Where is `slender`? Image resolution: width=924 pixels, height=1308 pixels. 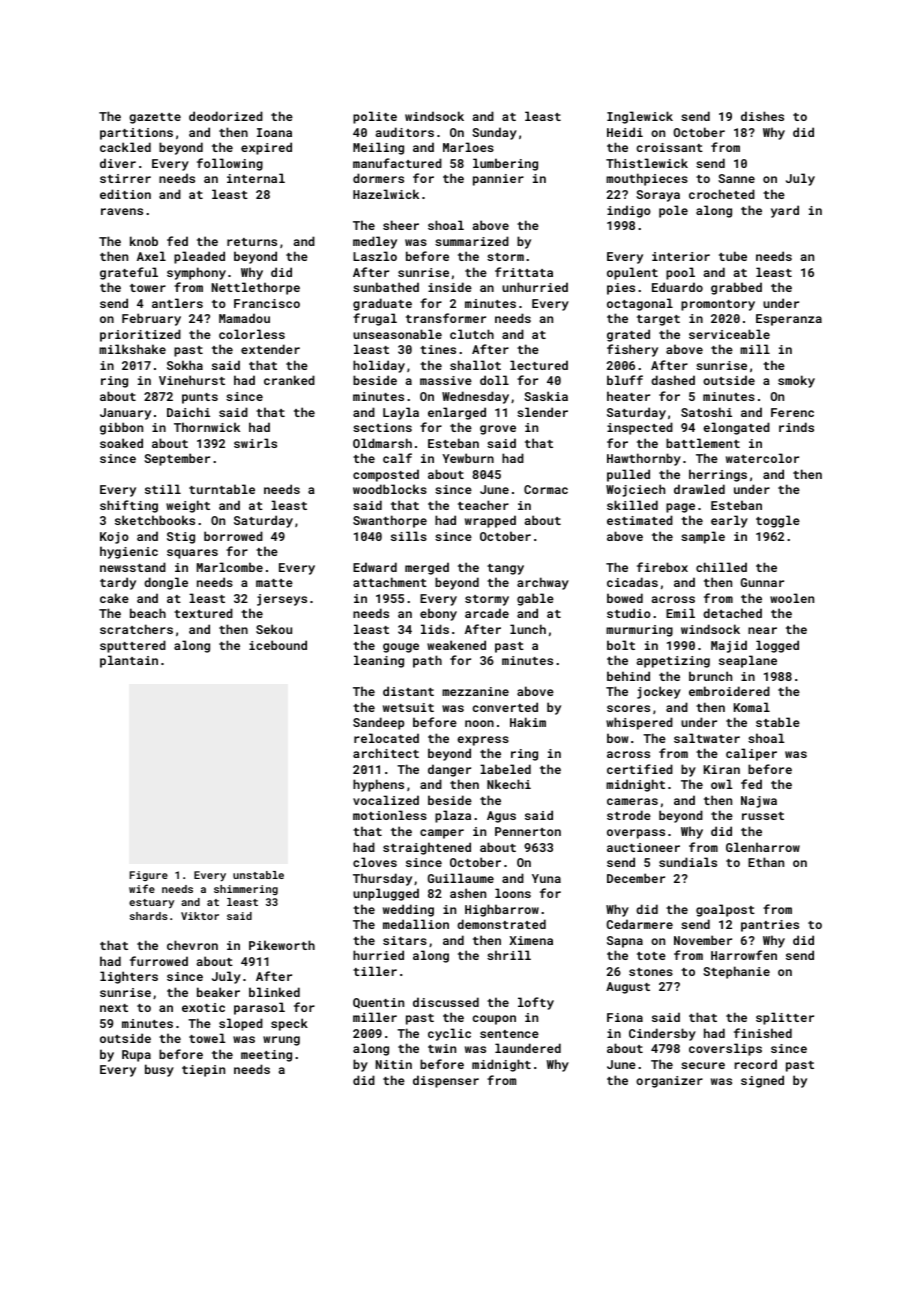
slender is located at coordinates (542, 412).
